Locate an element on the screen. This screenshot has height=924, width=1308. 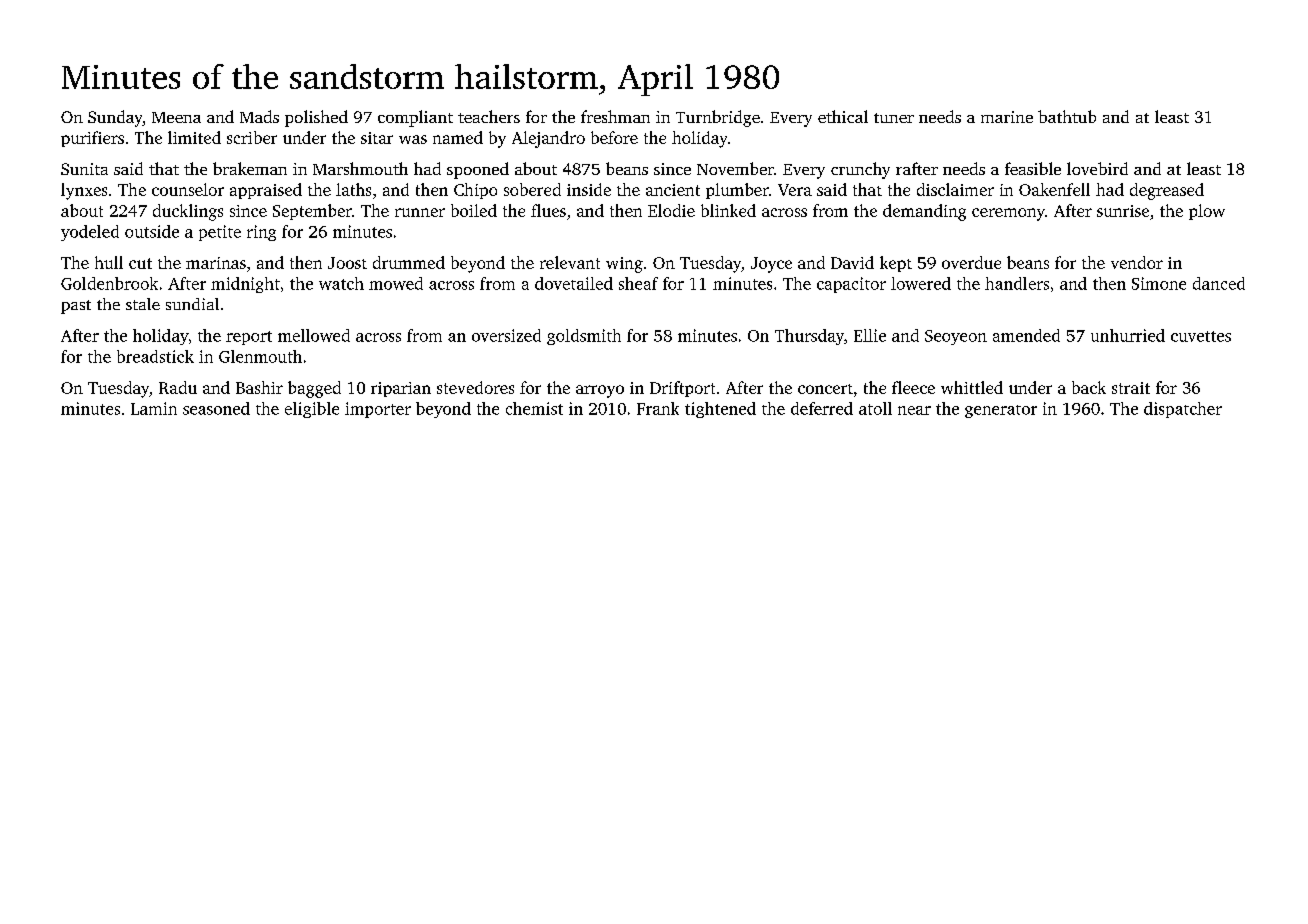
feasible is located at coordinates (1033, 168).
